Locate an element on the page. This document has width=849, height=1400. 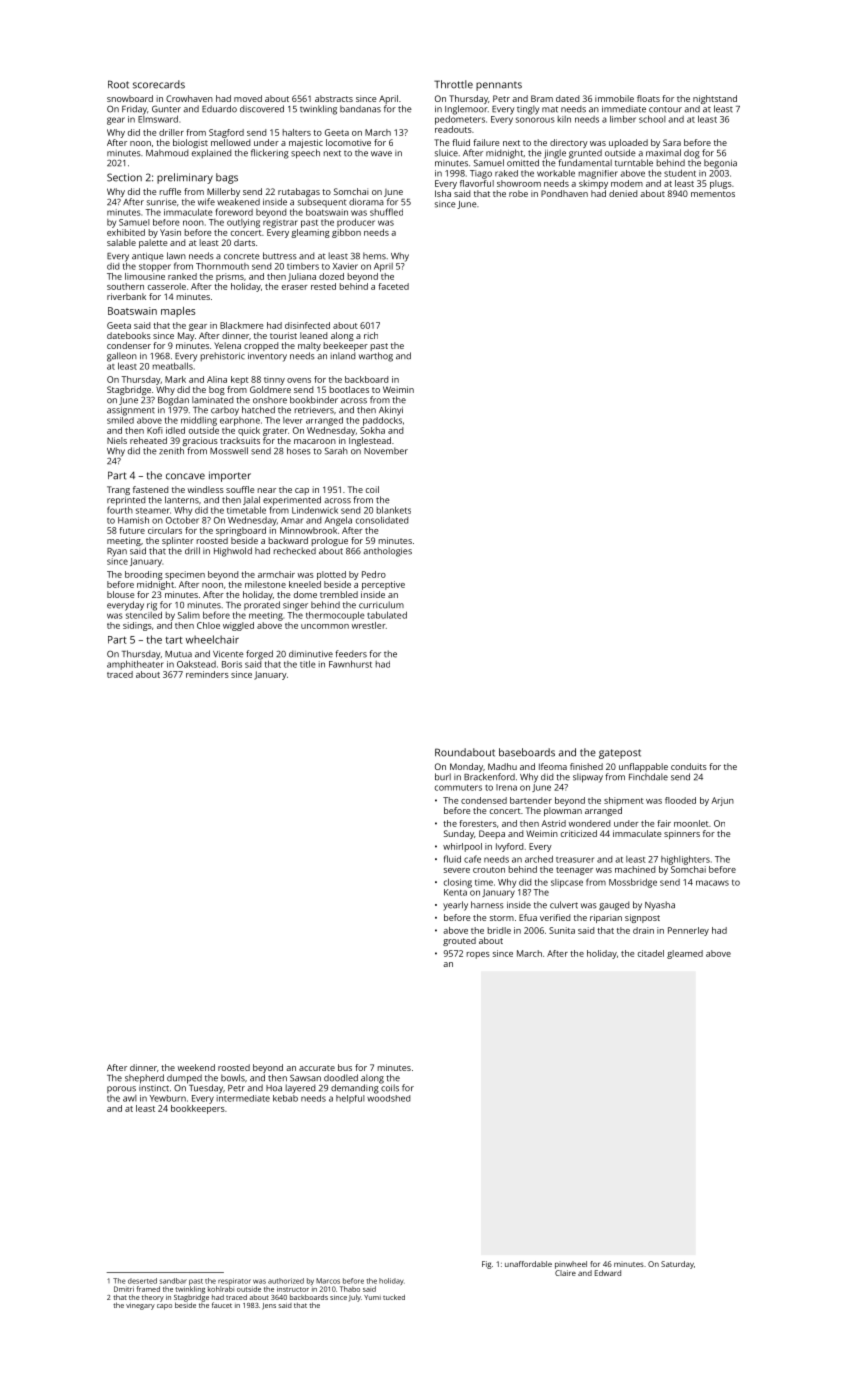
conduits is located at coordinates (689, 766).
